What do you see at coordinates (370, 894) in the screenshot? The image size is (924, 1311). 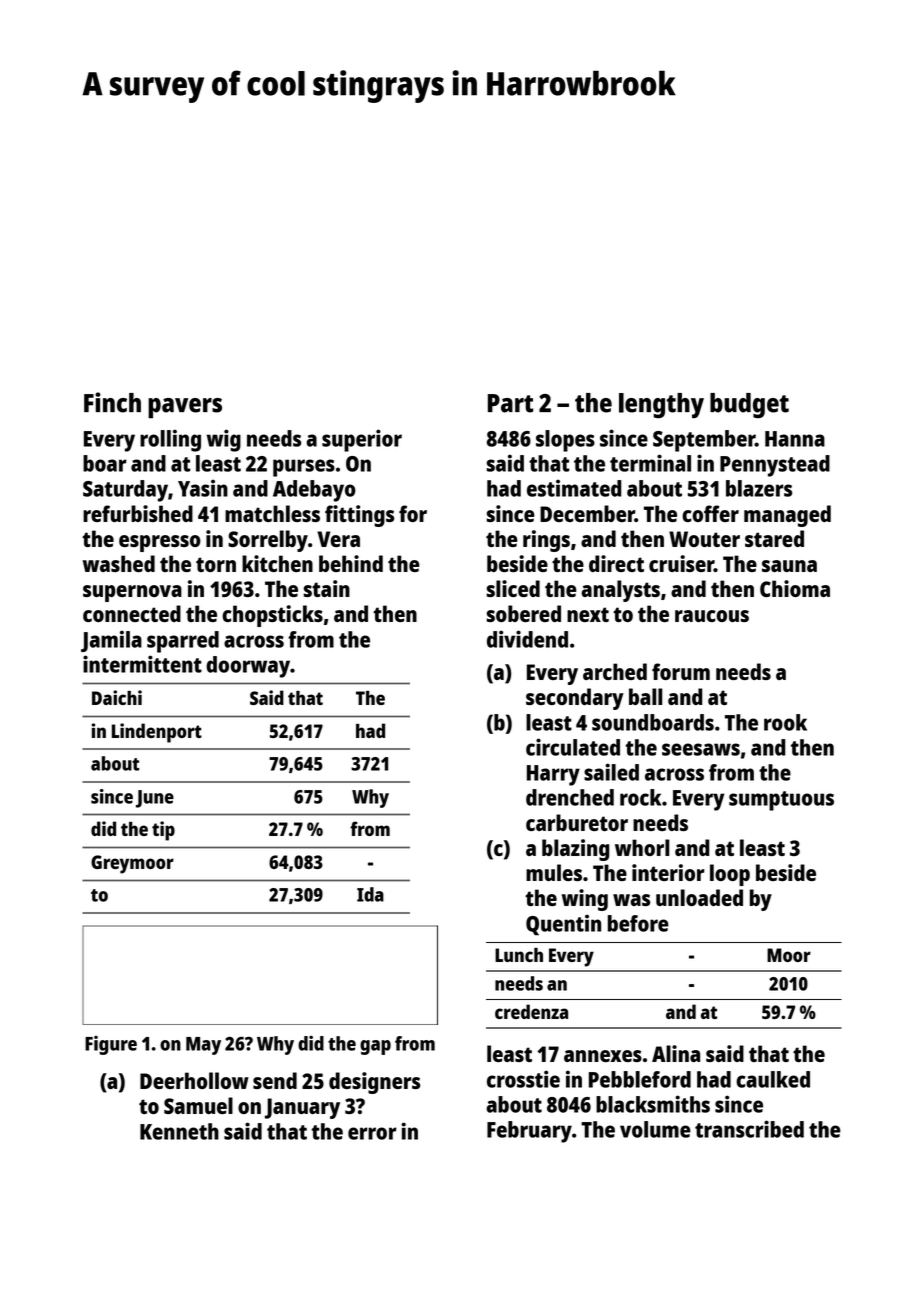 I see `Ida` at bounding box center [370, 894].
